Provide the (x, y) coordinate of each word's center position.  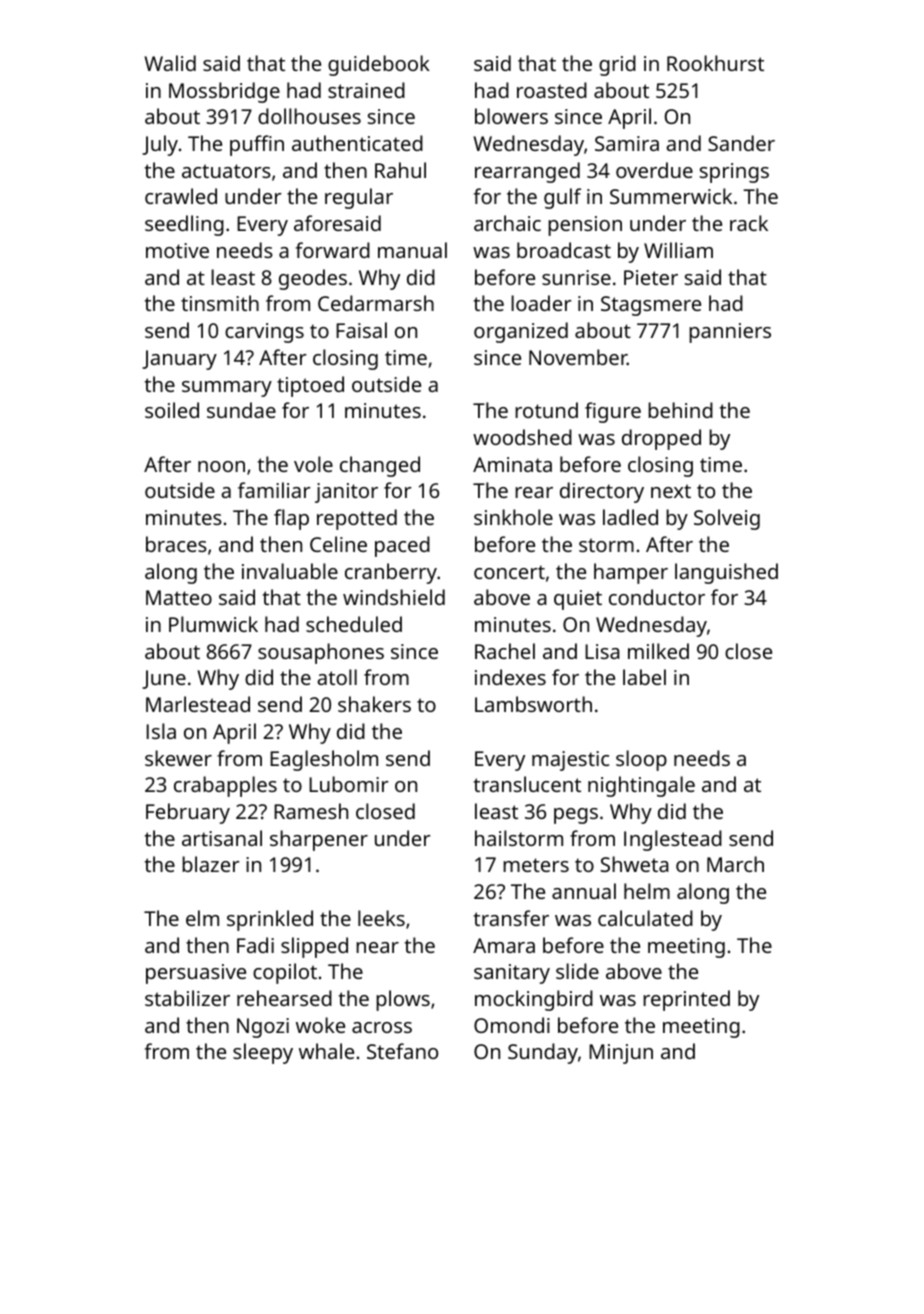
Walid (170, 63)
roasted (552, 90)
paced (402, 546)
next (671, 491)
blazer (211, 864)
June (164, 679)
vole (313, 464)
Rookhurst (715, 63)
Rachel (505, 651)
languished (726, 573)
